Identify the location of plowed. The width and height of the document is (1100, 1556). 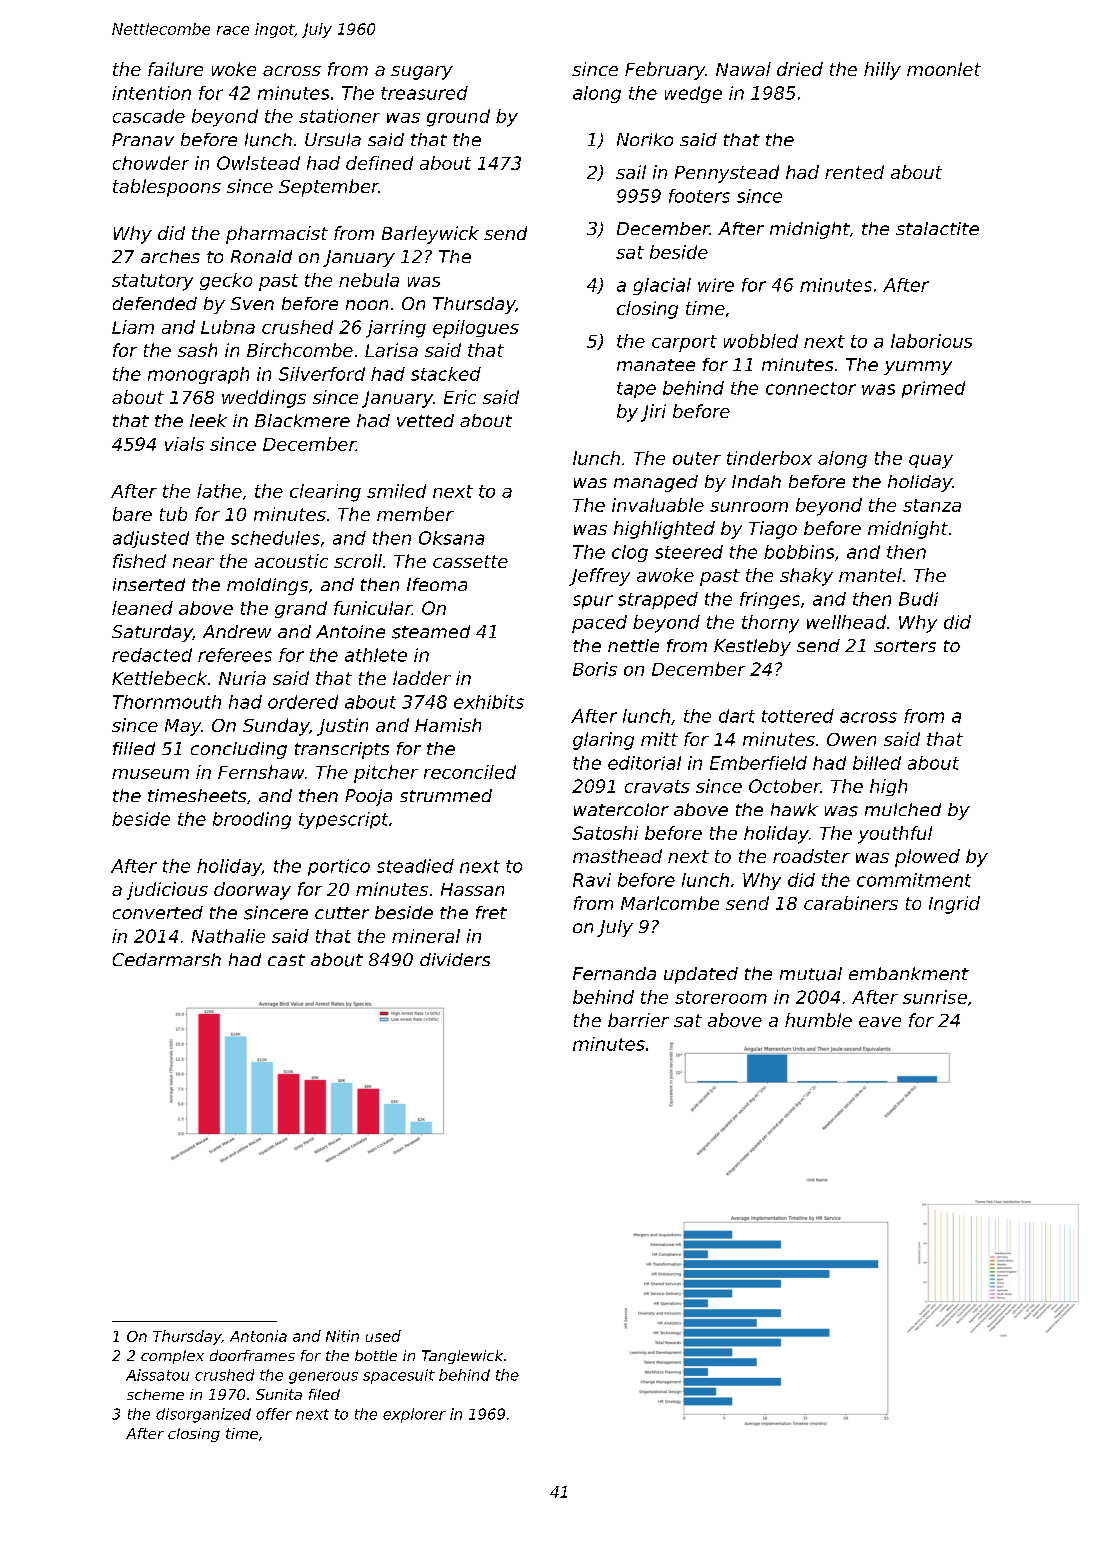
(927, 858).
